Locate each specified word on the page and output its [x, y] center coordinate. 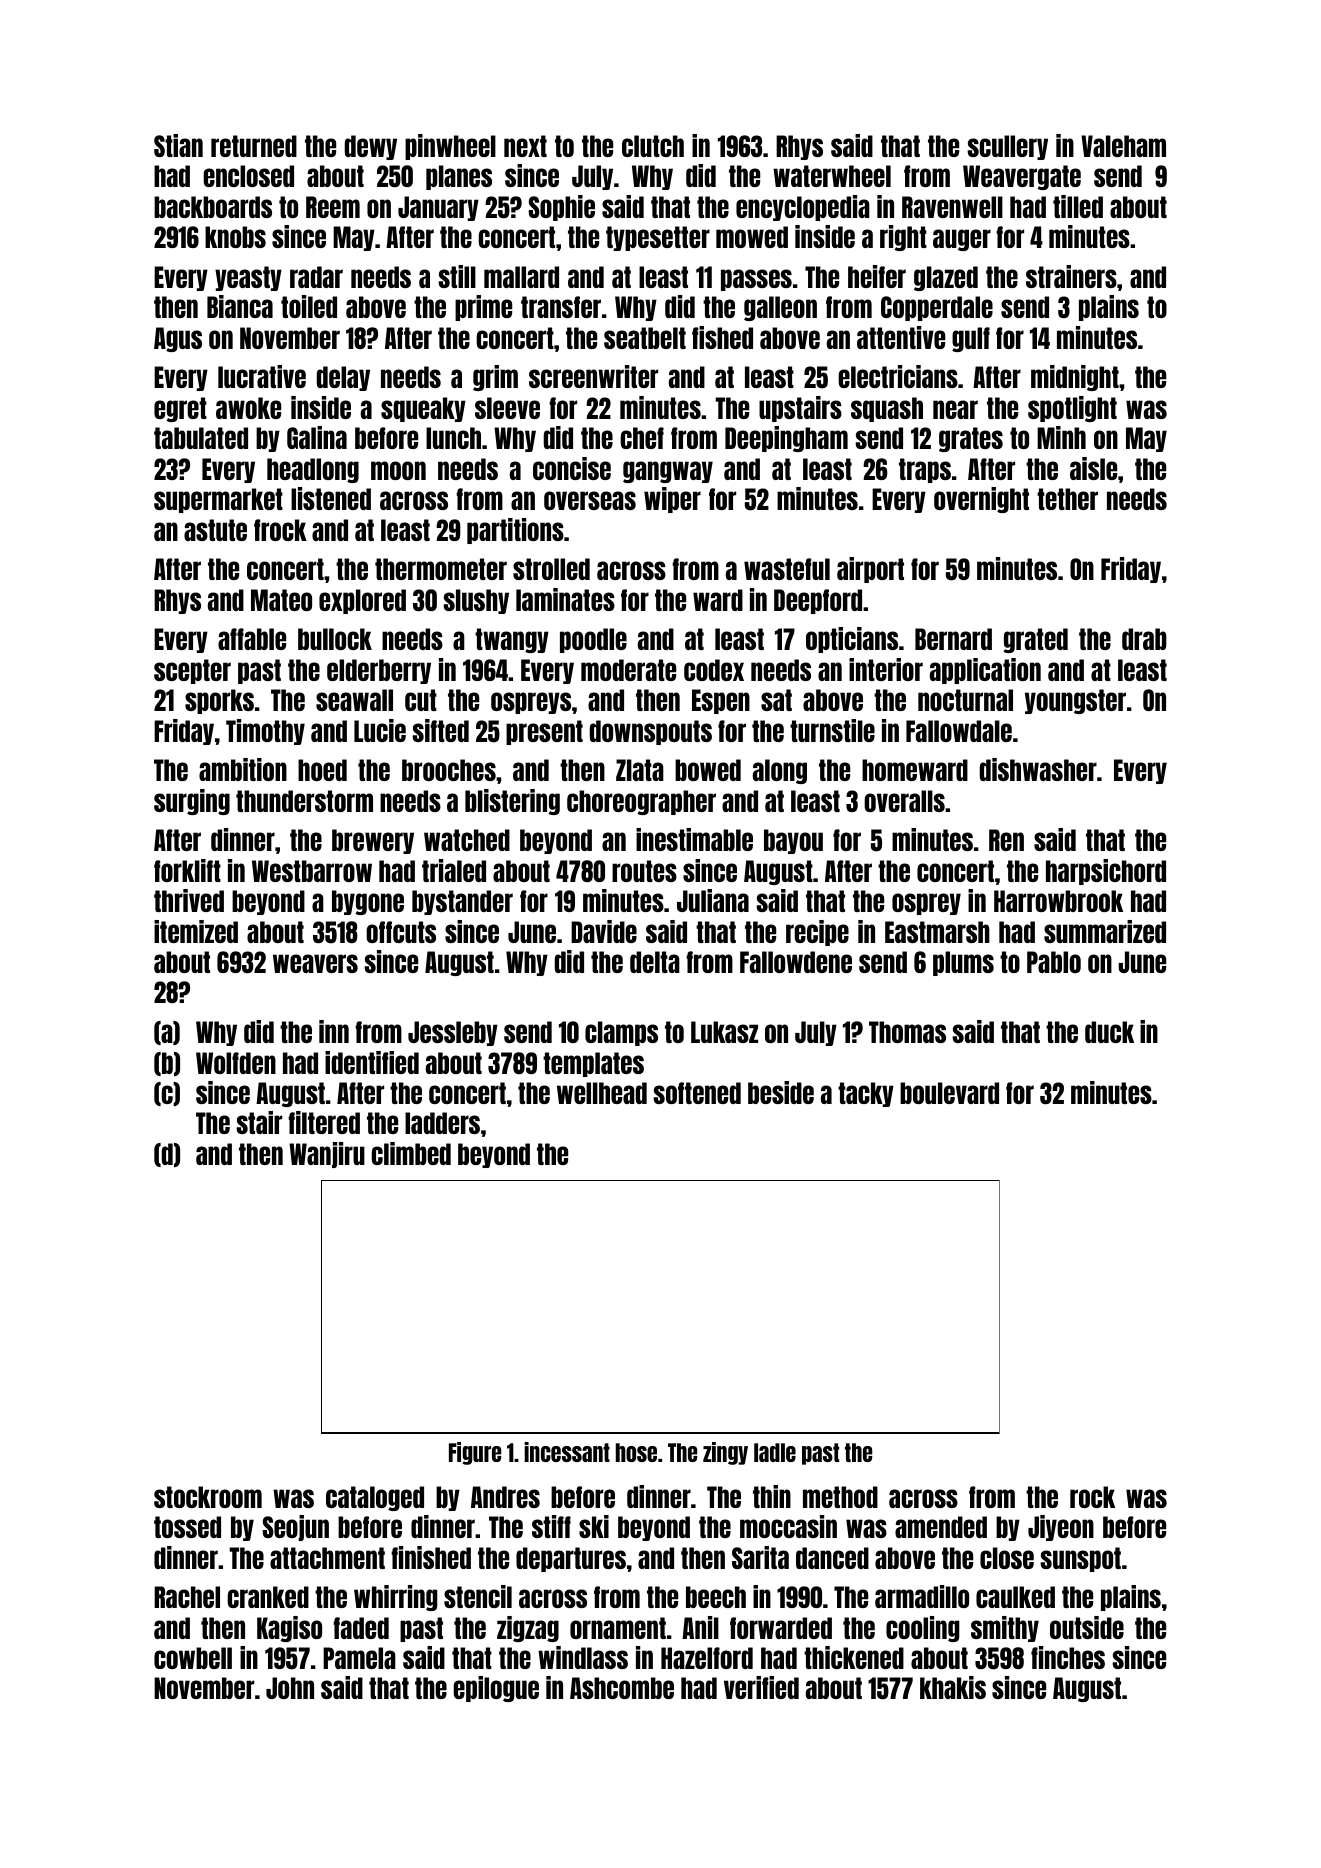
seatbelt [645, 338]
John [290, 1688]
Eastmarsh [937, 932]
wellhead [602, 1093]
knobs [235, 237]
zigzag [528, 1629]
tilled [1078, 206]
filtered [324, 1122]
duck [1109, 1032]
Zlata [640, 770]
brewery [373, 841]
